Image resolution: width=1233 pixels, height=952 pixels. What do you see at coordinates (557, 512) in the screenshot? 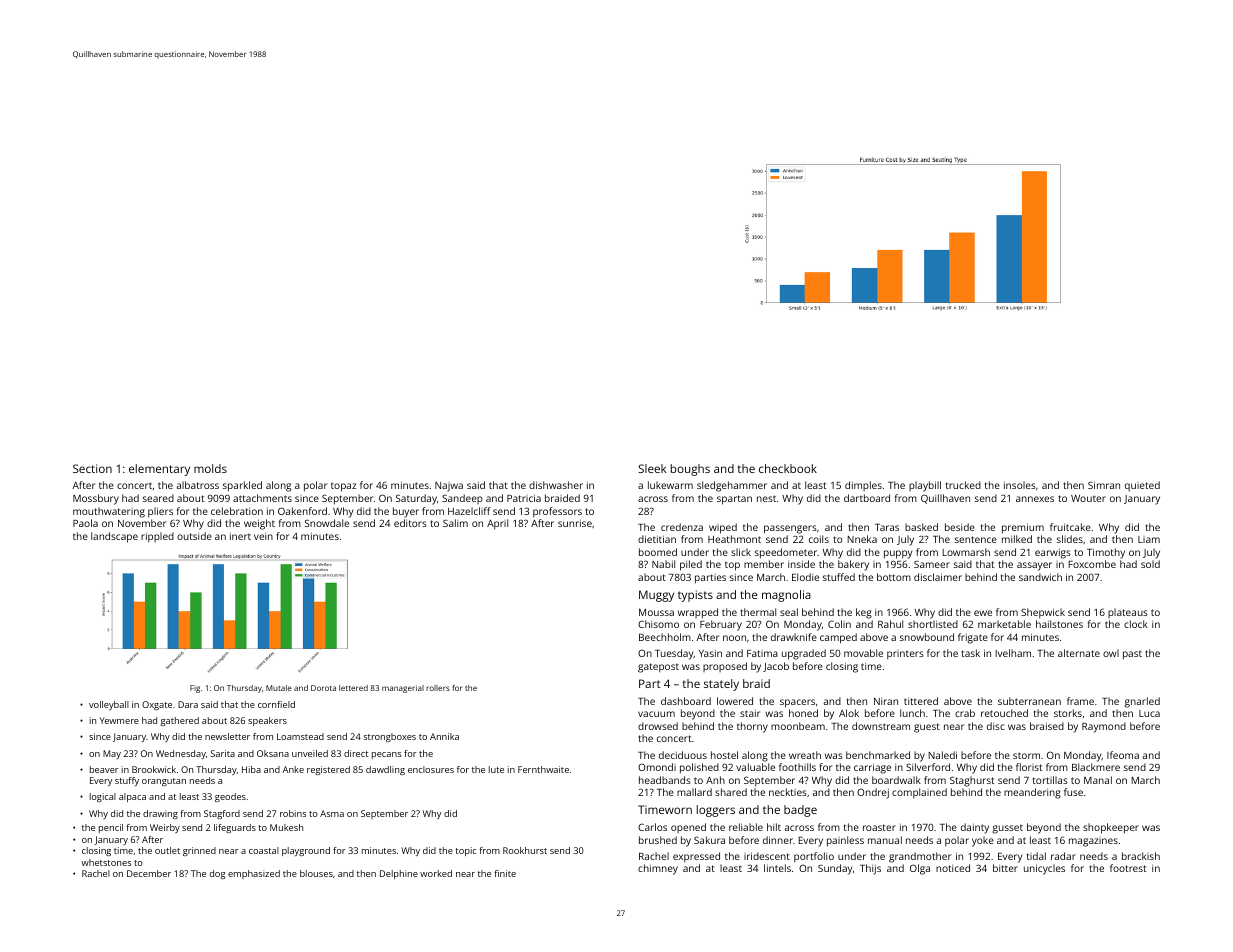
I see `professors` at bounding box center [557, 512].
